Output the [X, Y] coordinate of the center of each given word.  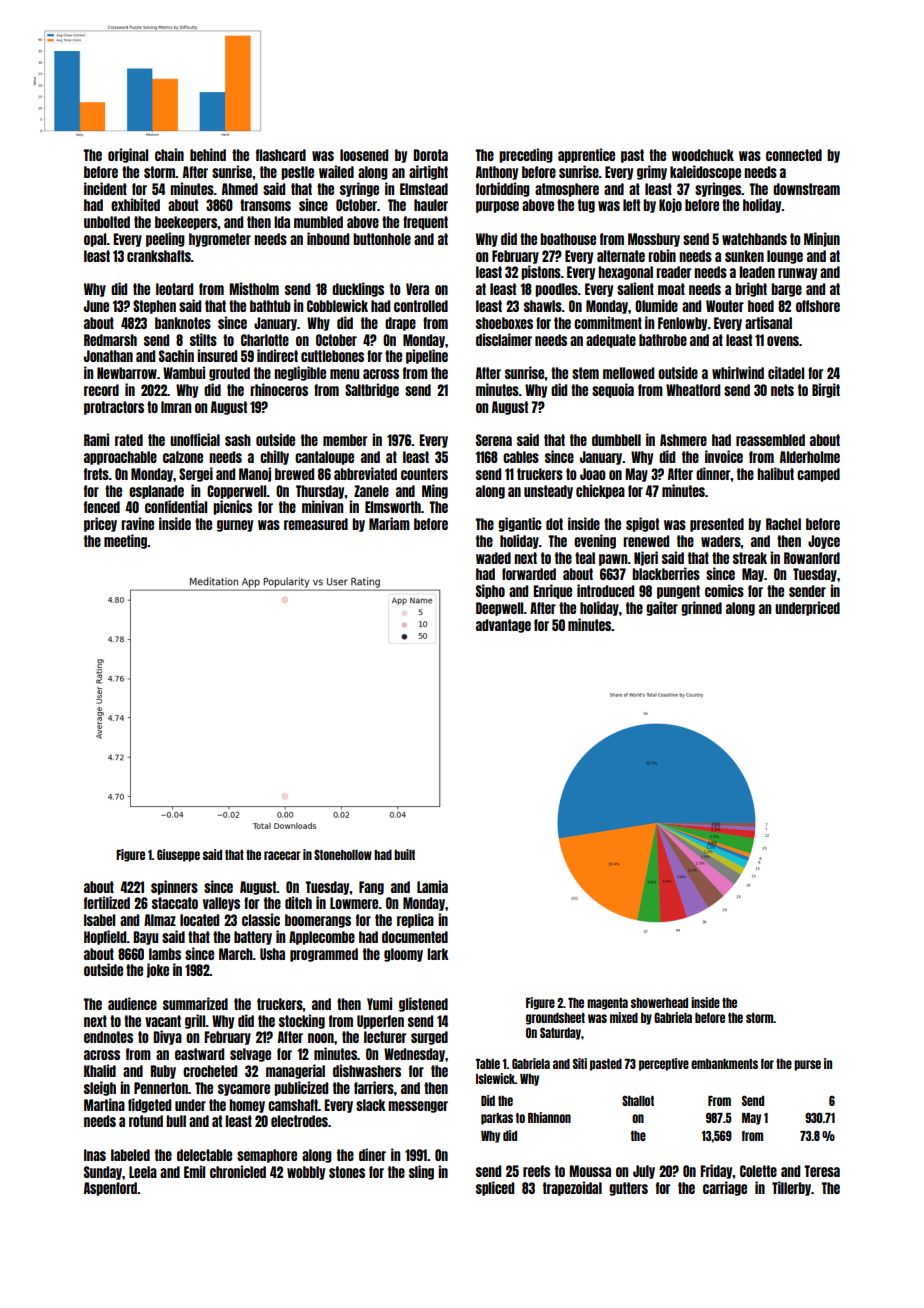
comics [724, 590]
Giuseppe [178, 855]
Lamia [432, 886]
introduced [605, 590]
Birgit [826, 390]
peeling [165, 239]
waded [493, 558]
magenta [607, 1004]
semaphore [267, 1156]
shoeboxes [504, 323]
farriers [374, 1087]
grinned [701, 608]
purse [807, 1065]
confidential [176, 506]
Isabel [99, 920]
